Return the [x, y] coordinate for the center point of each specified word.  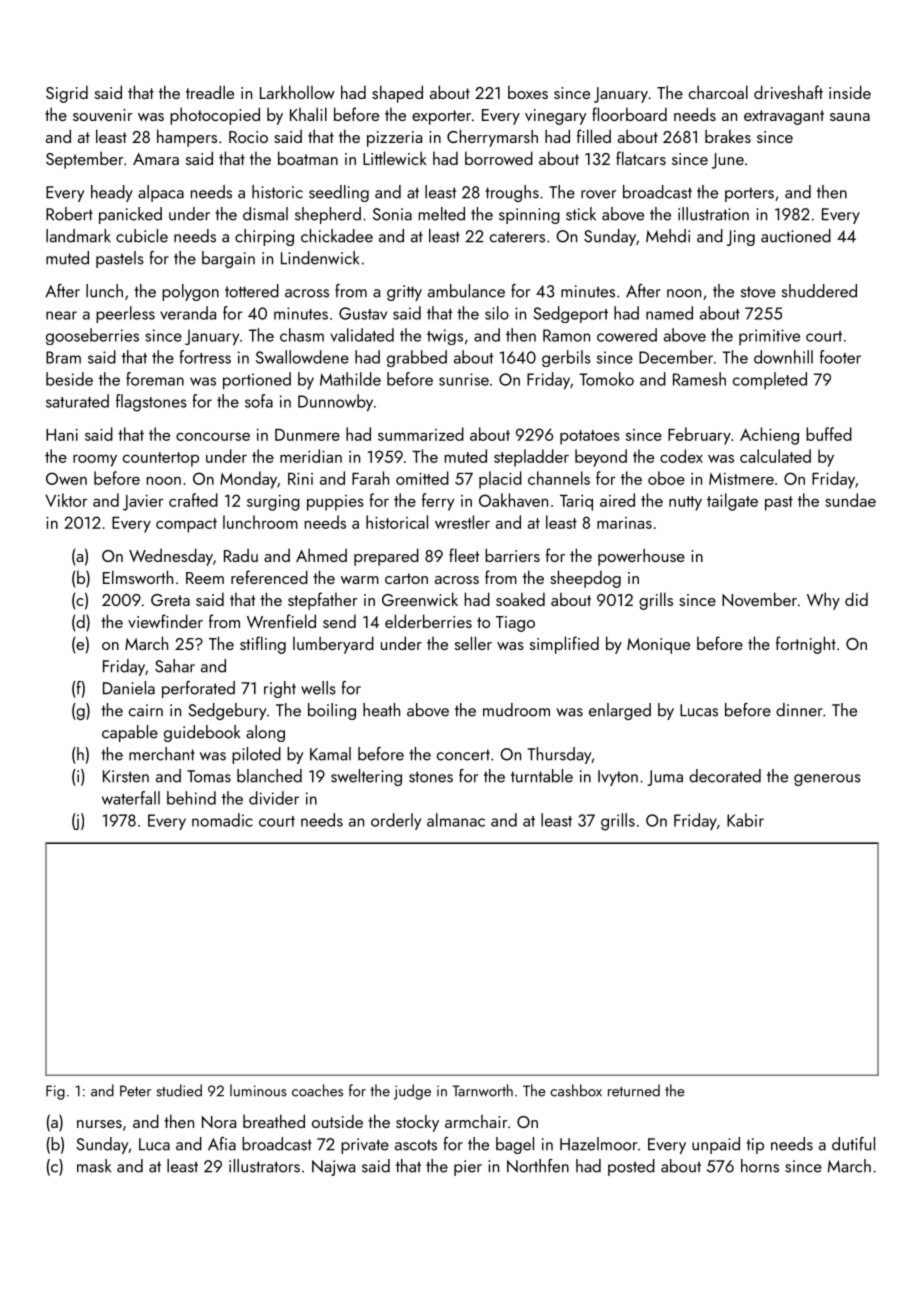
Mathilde [350, 379]
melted [442, 214]
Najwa [333, 1168]
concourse [213, 436]
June [728, 161]
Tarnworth [482, 1090]
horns [760, 1166]
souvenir [103, 115]
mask [94, 1166]
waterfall [131, 798]
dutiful [853, 1144]
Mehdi [668, 236]
